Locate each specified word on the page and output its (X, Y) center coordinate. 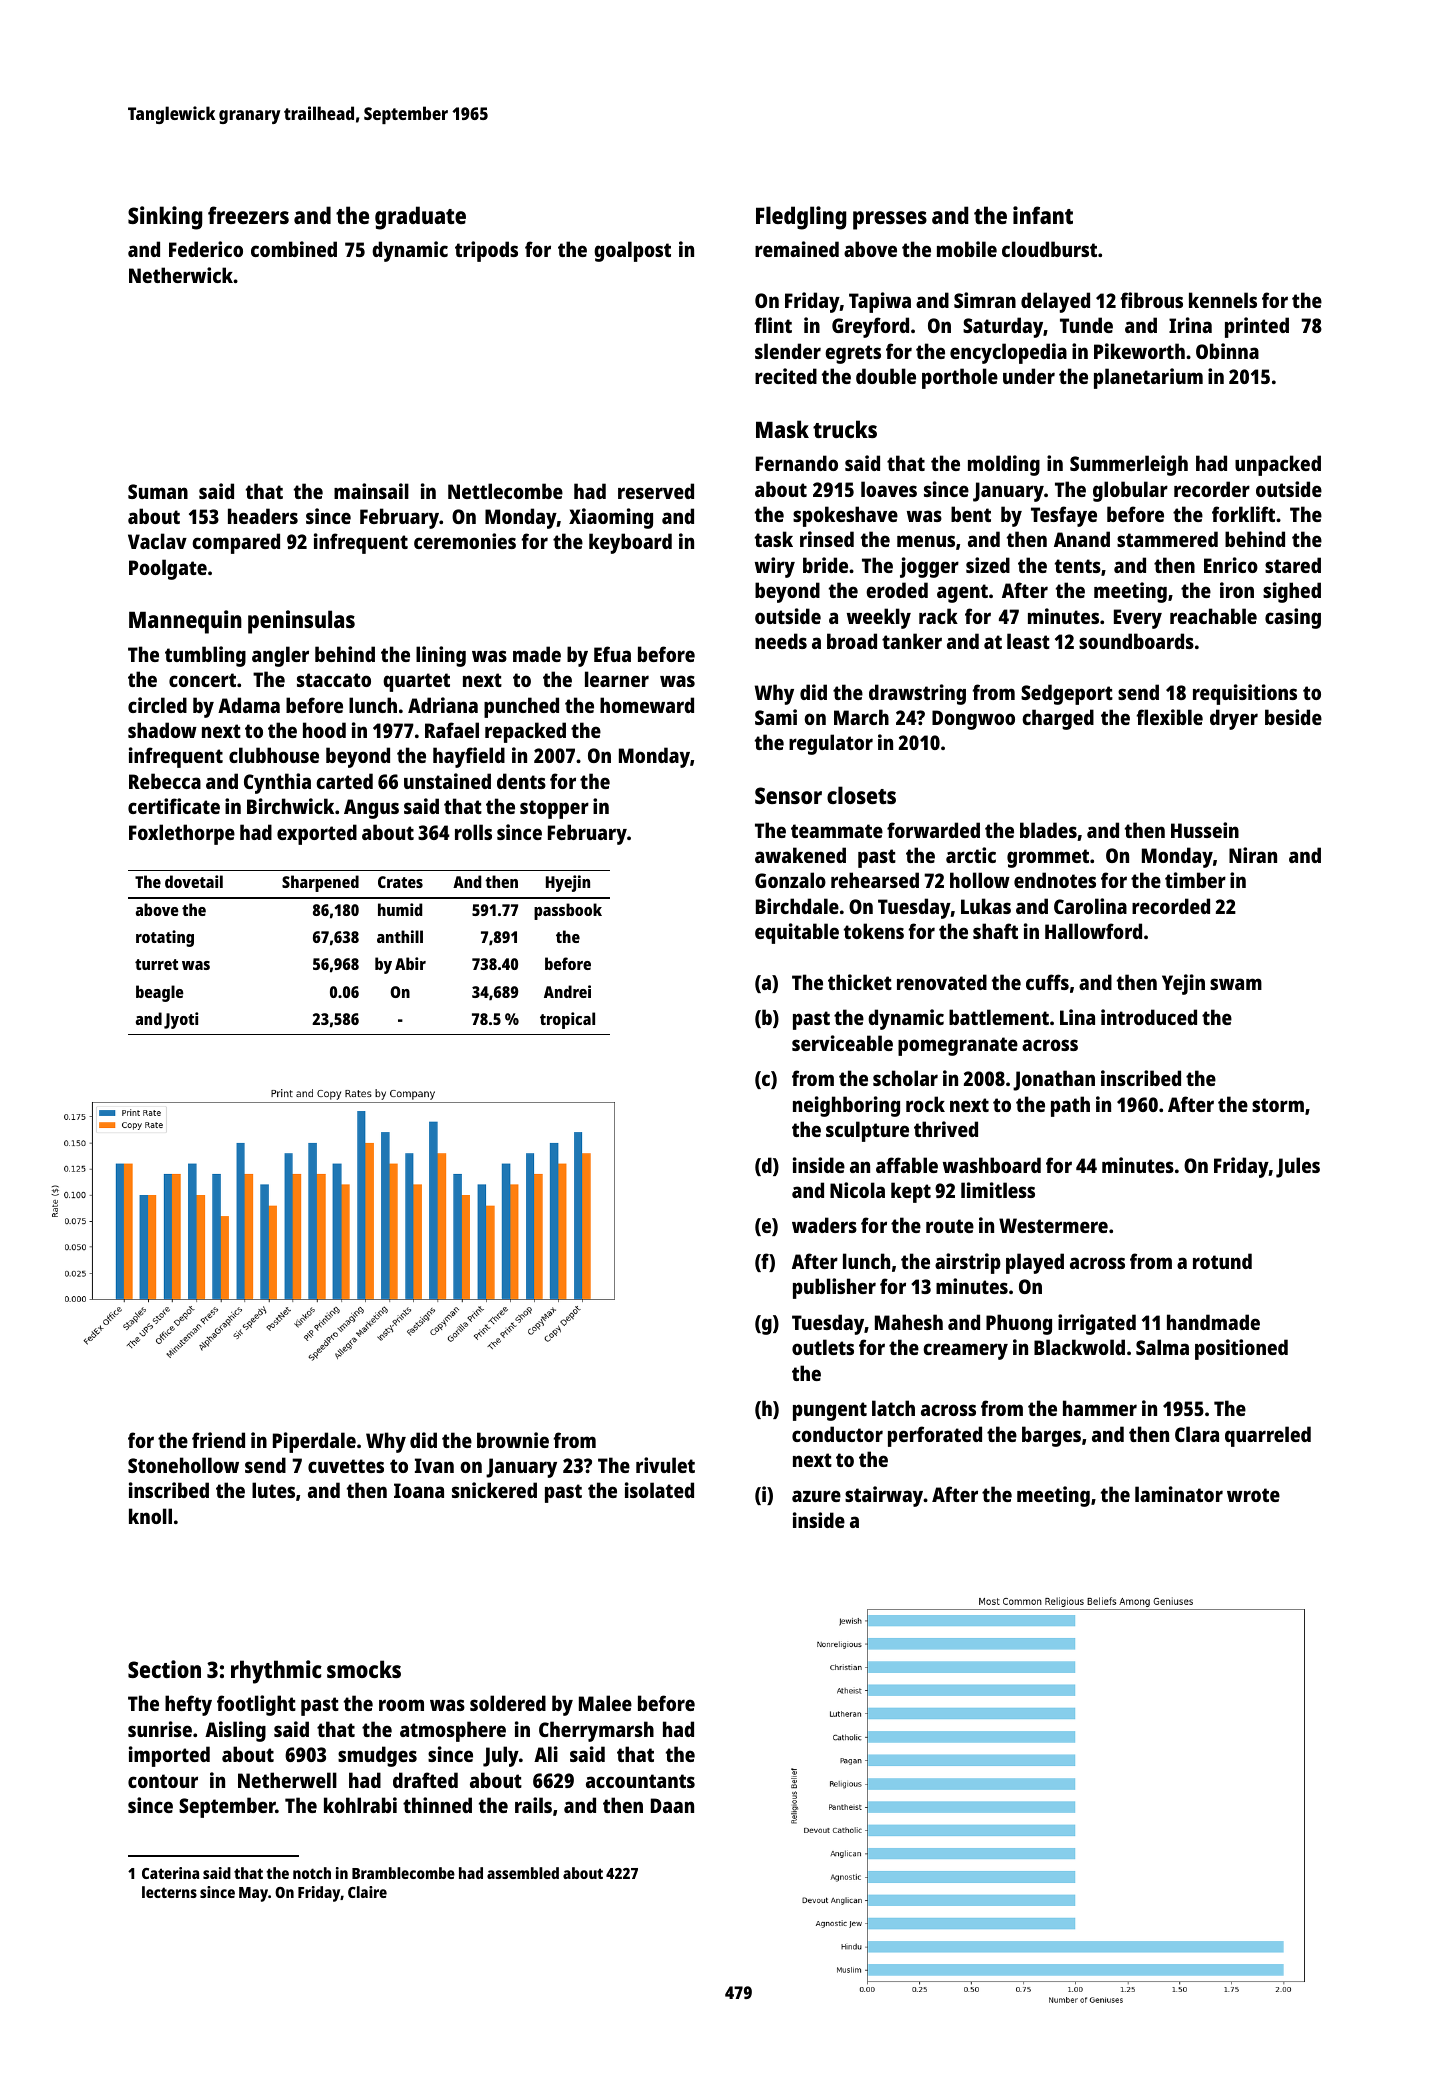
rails (533, 1805)
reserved (656, 491)
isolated (659, 1490)
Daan (672, 1805)
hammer (1100, 1408)
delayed (1055, 302)
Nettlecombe (505, 491)
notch (312, 1873)
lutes (273, 1490)
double (886, 376)
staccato (334, 680)
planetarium (1148, 378)
